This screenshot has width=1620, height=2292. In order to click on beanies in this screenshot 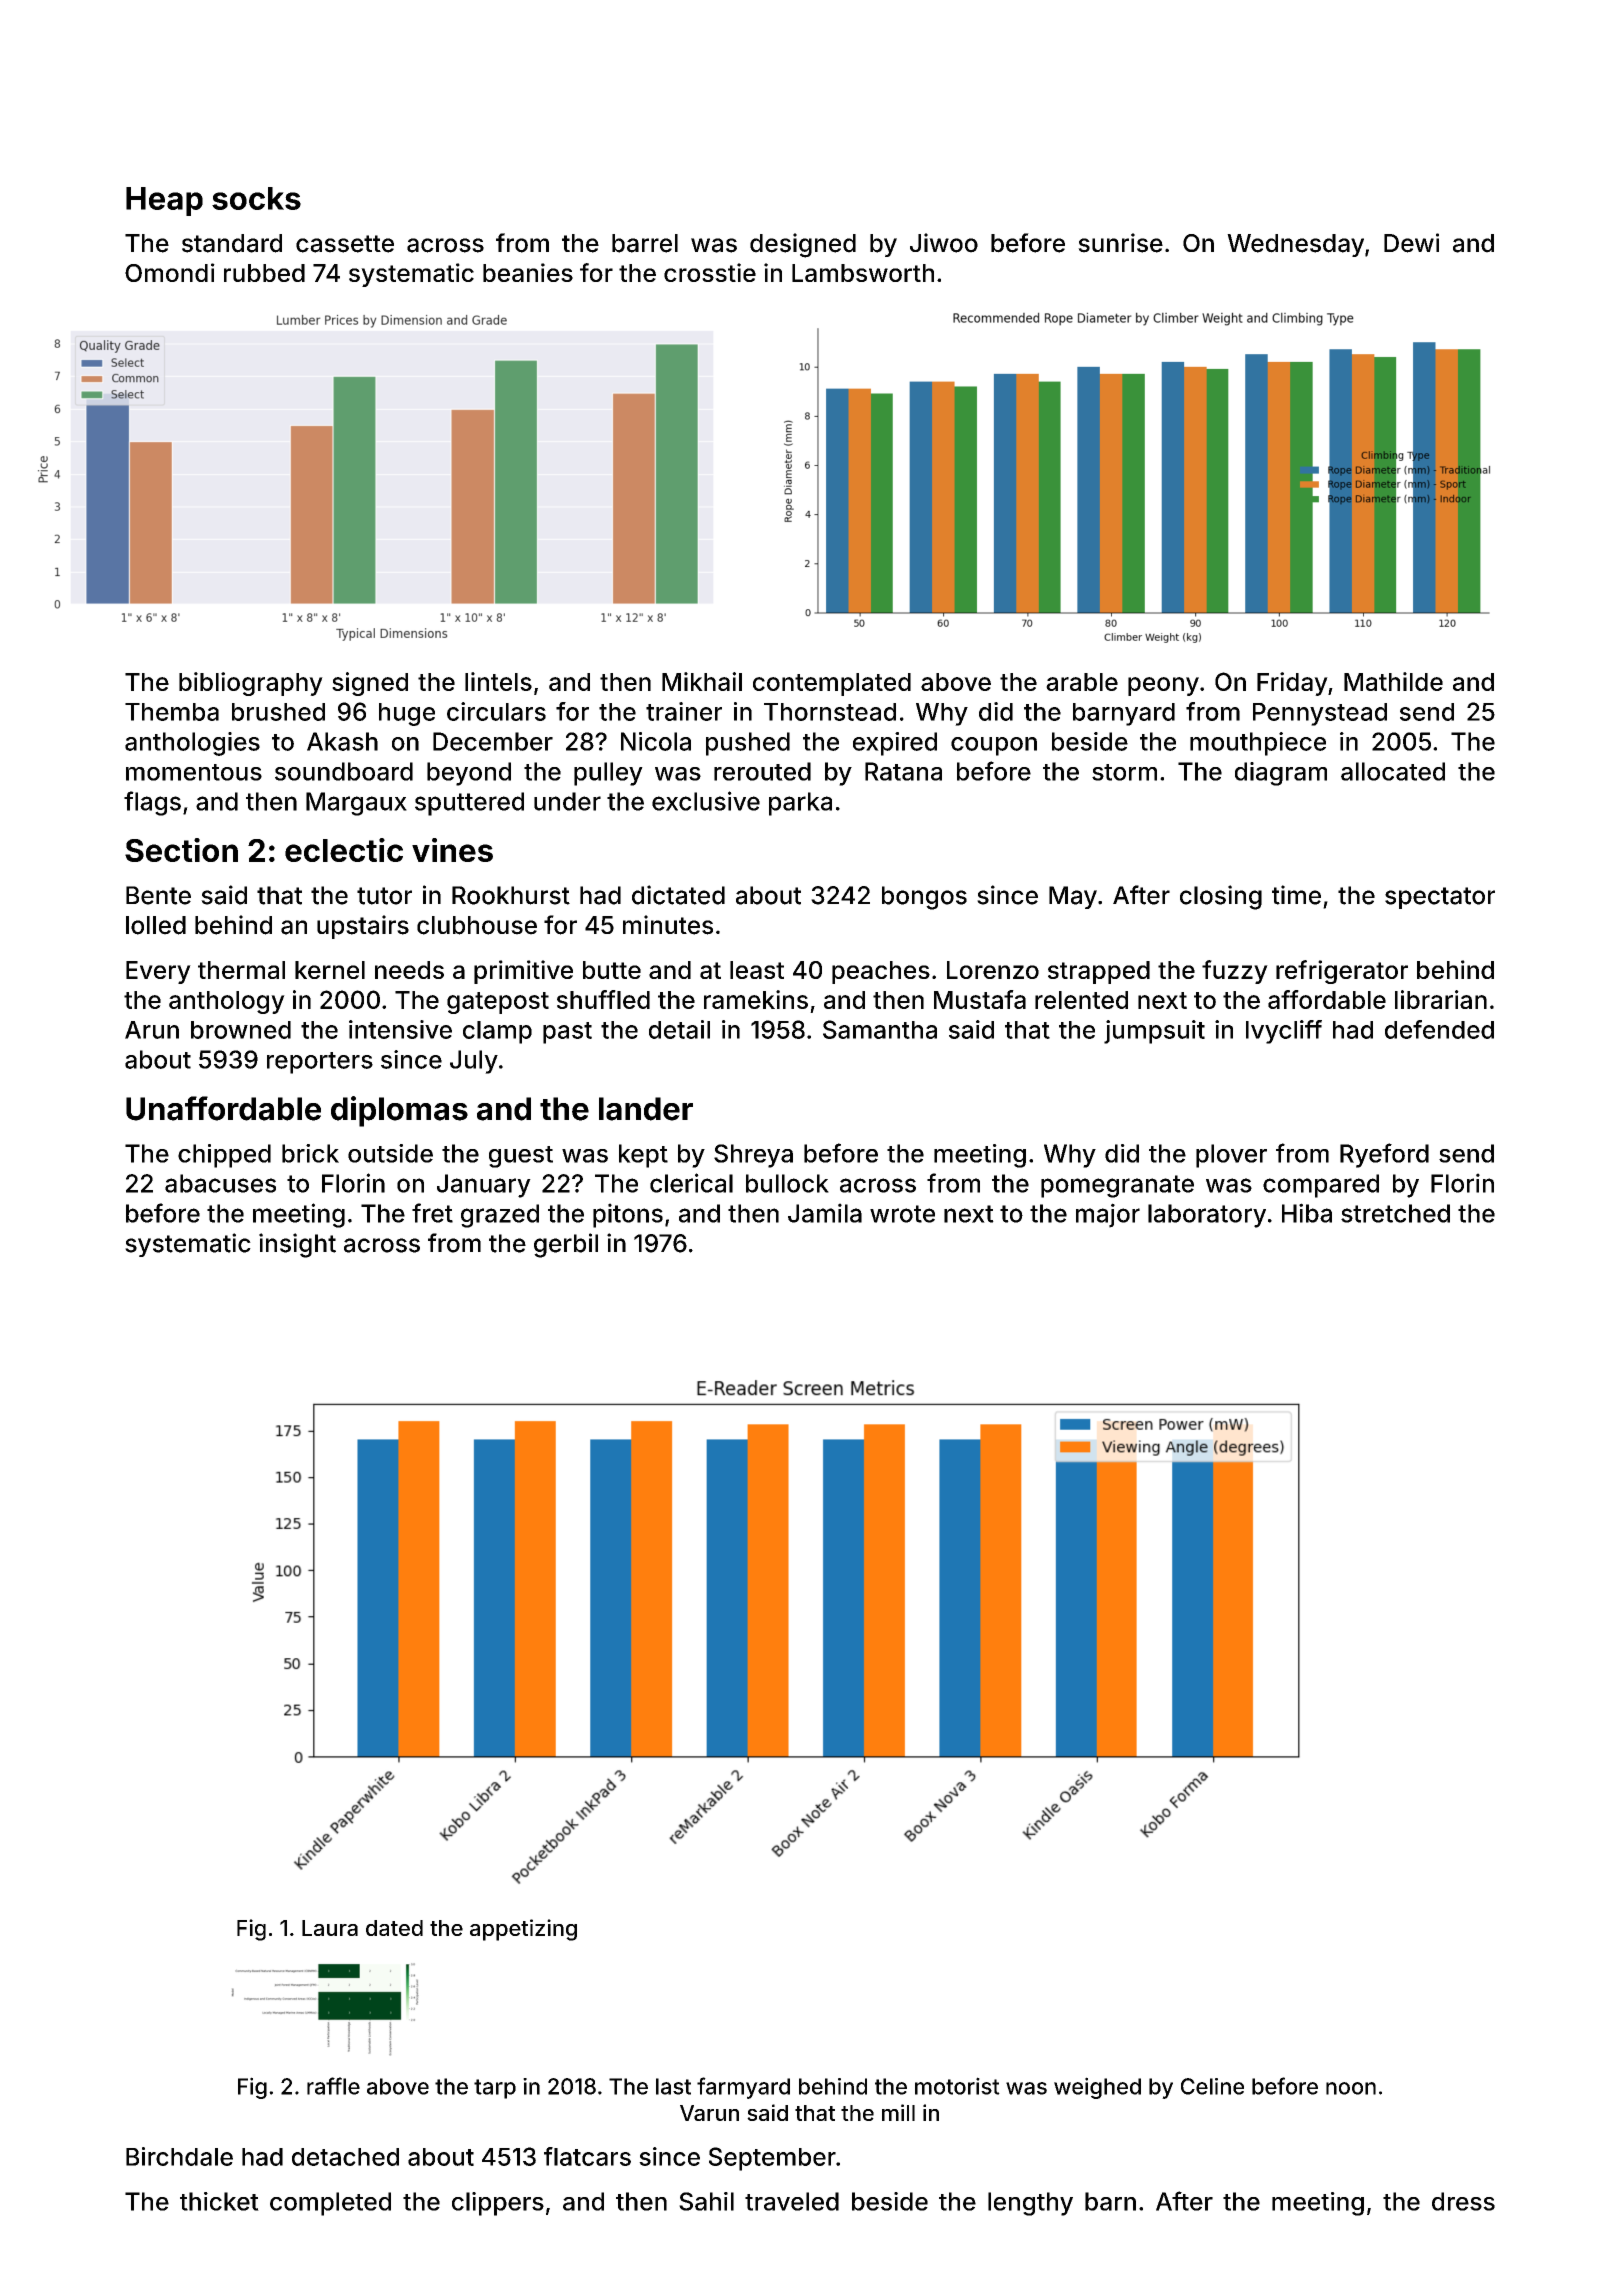, I will do `click(528, 272)`.
